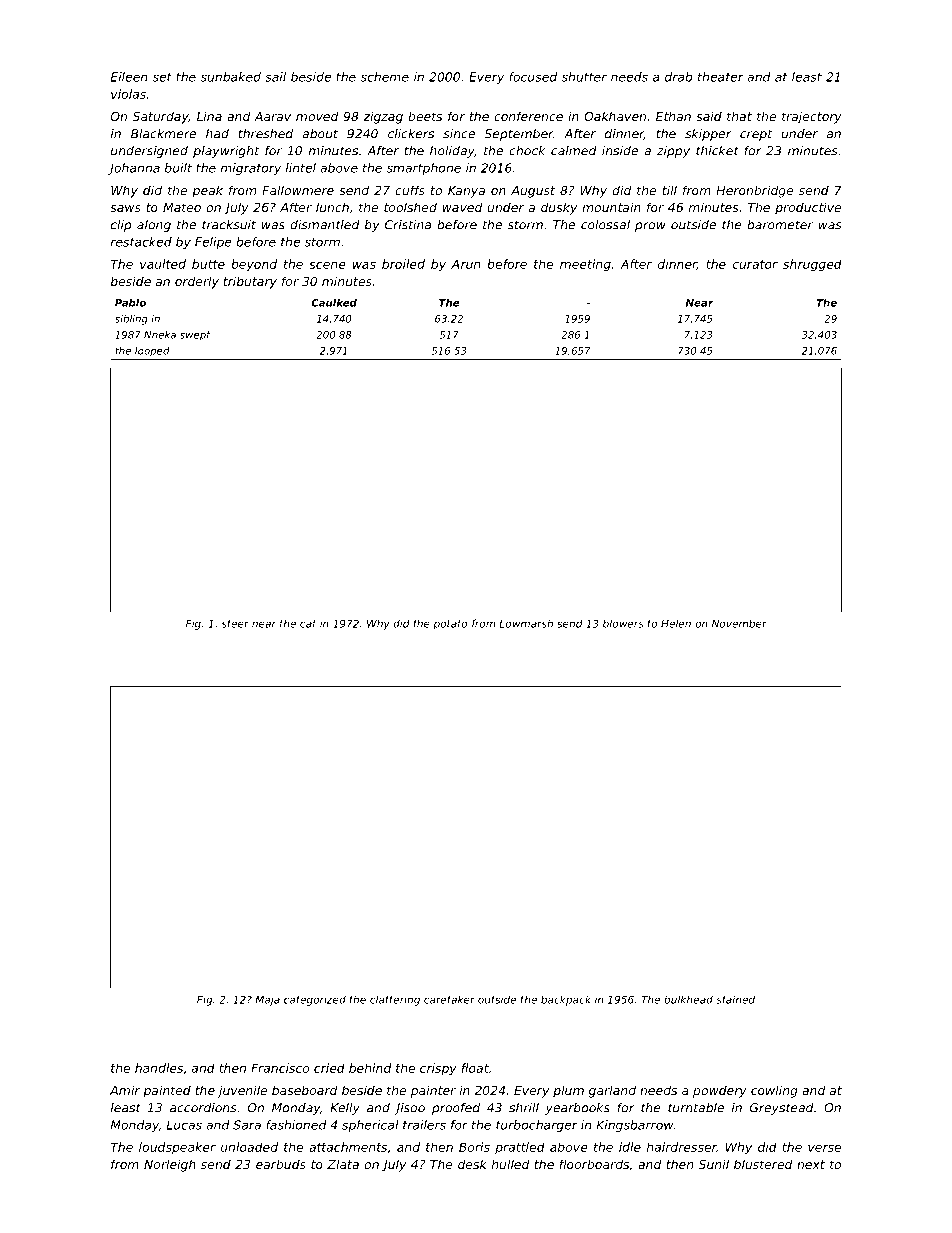 The height and width of the page is (1233, 952). I want to click on steer, so click(235, 624).
